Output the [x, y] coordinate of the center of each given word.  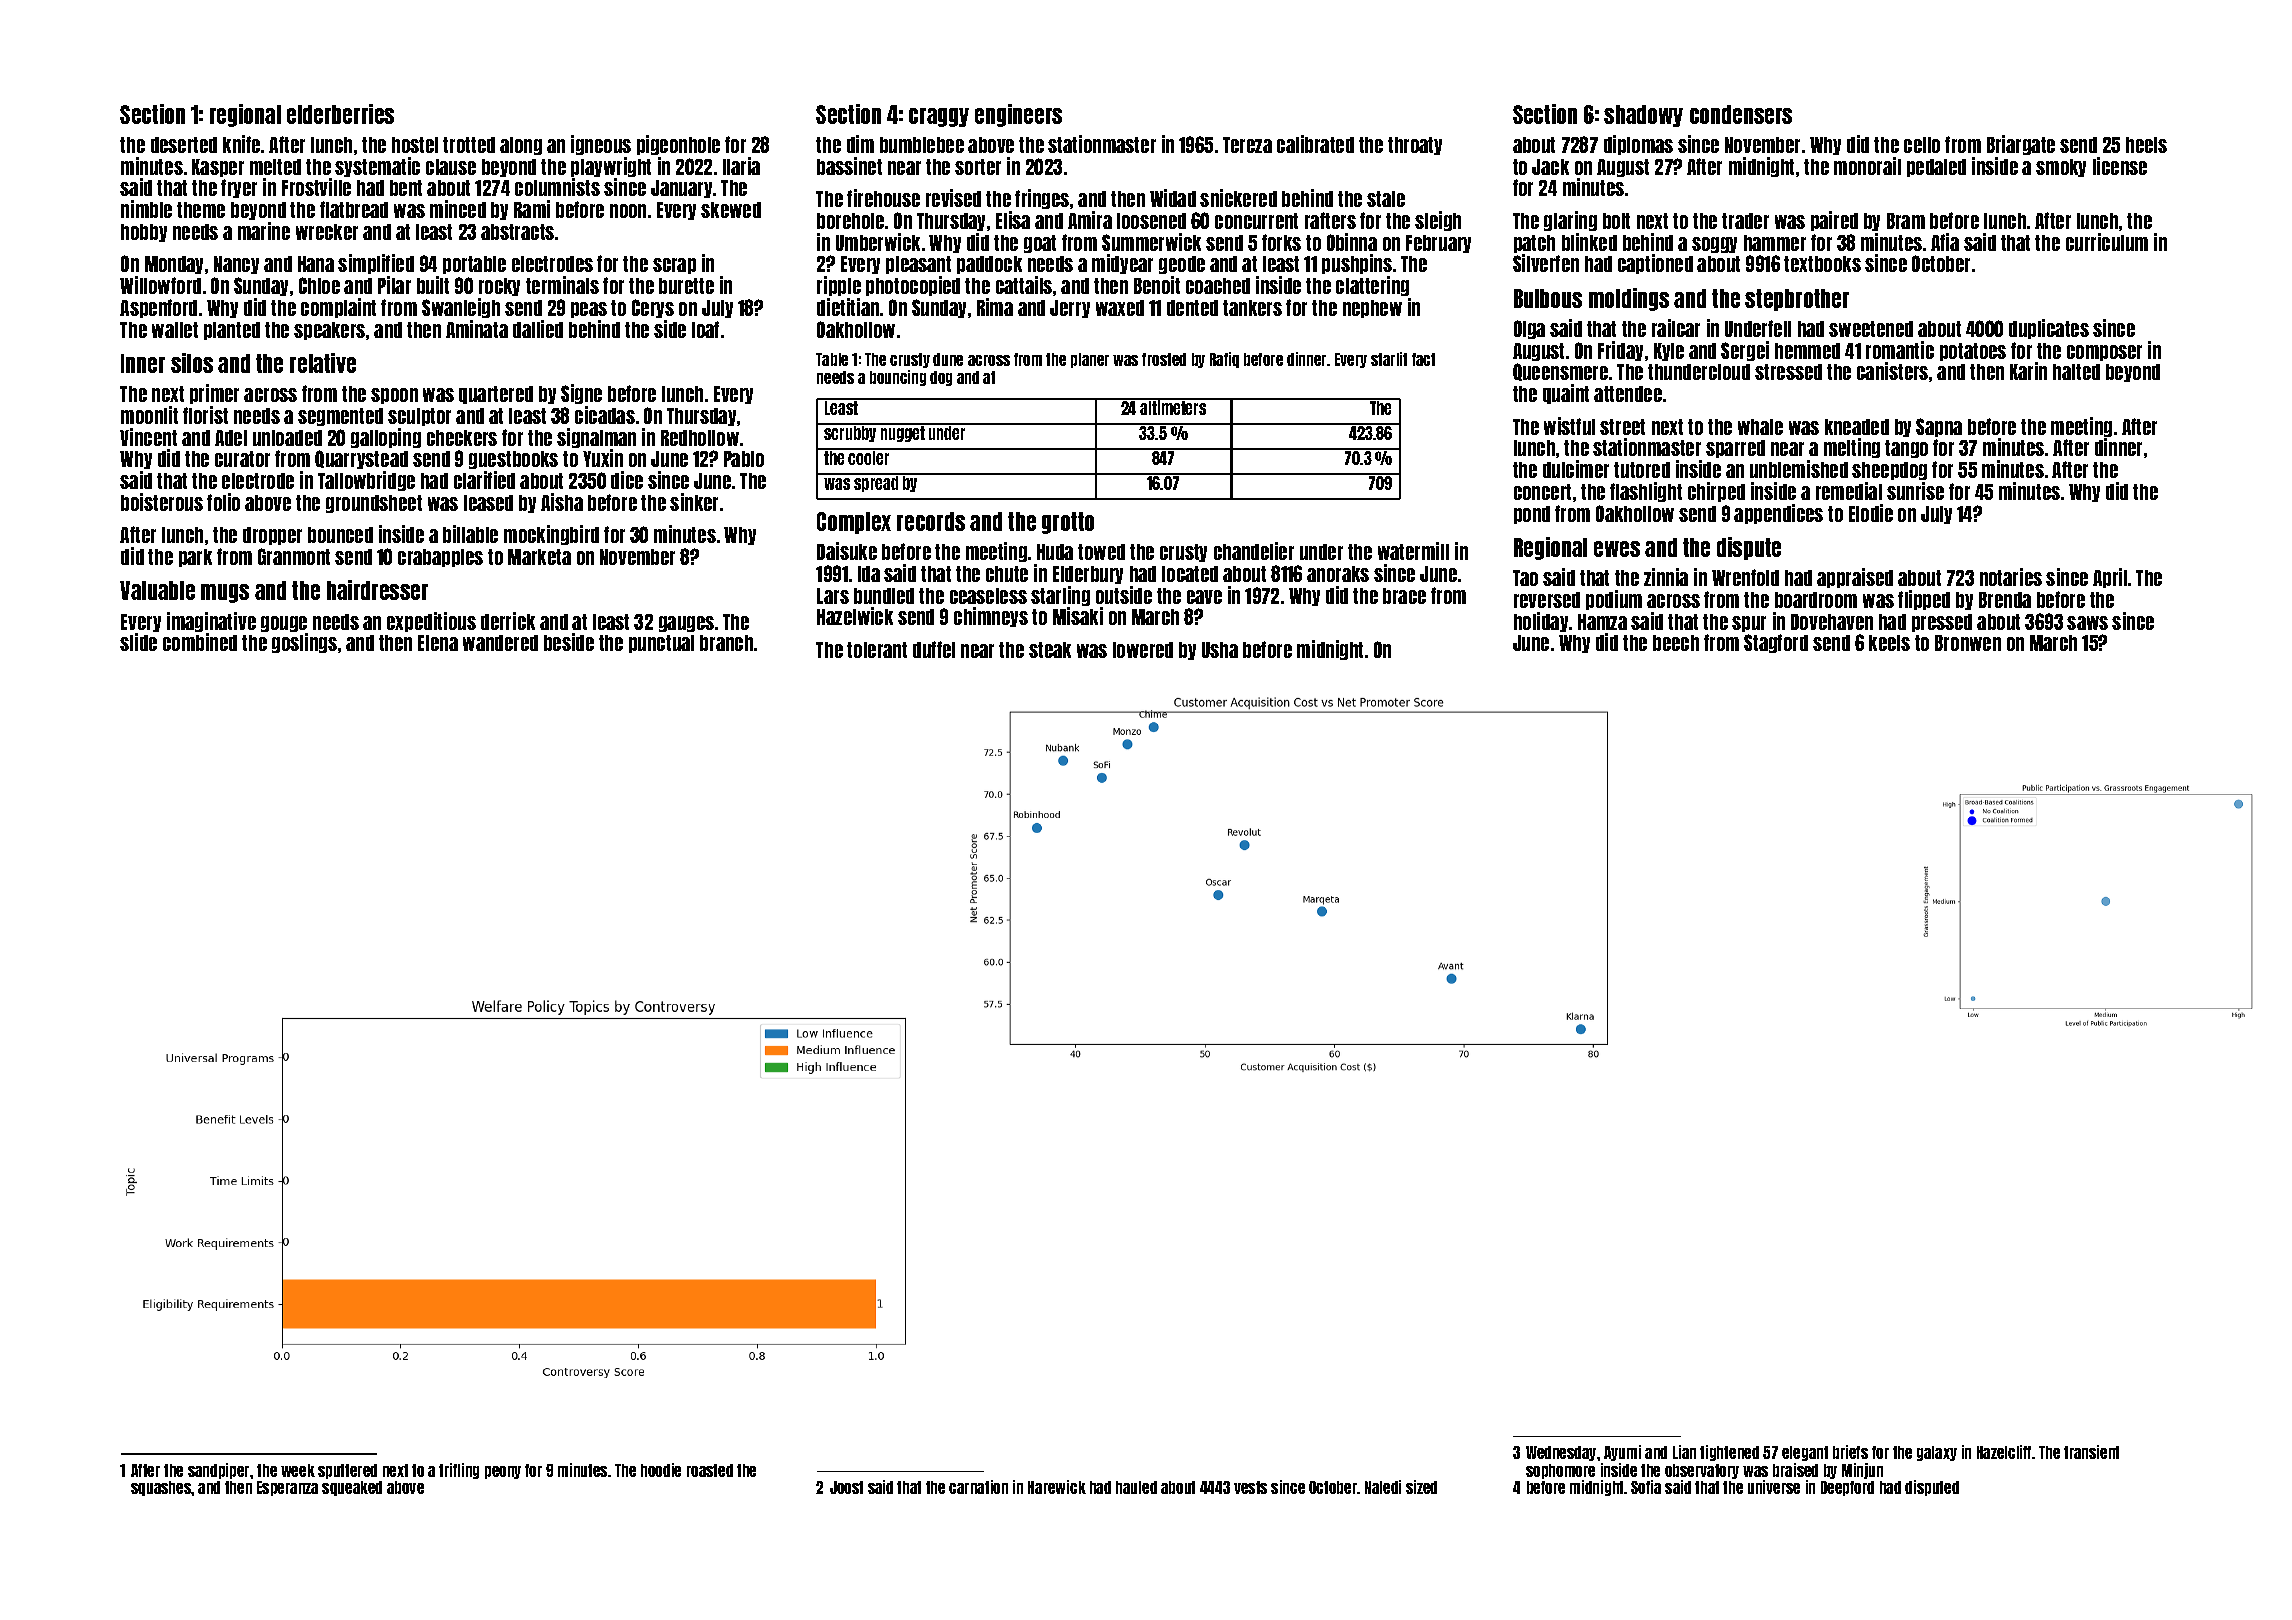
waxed [1120, 308]
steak [1050, 650]
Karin [2028, 371]
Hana [316, 264]
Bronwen [1968, 643]
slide [138, 642]
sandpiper [218, 1471]
